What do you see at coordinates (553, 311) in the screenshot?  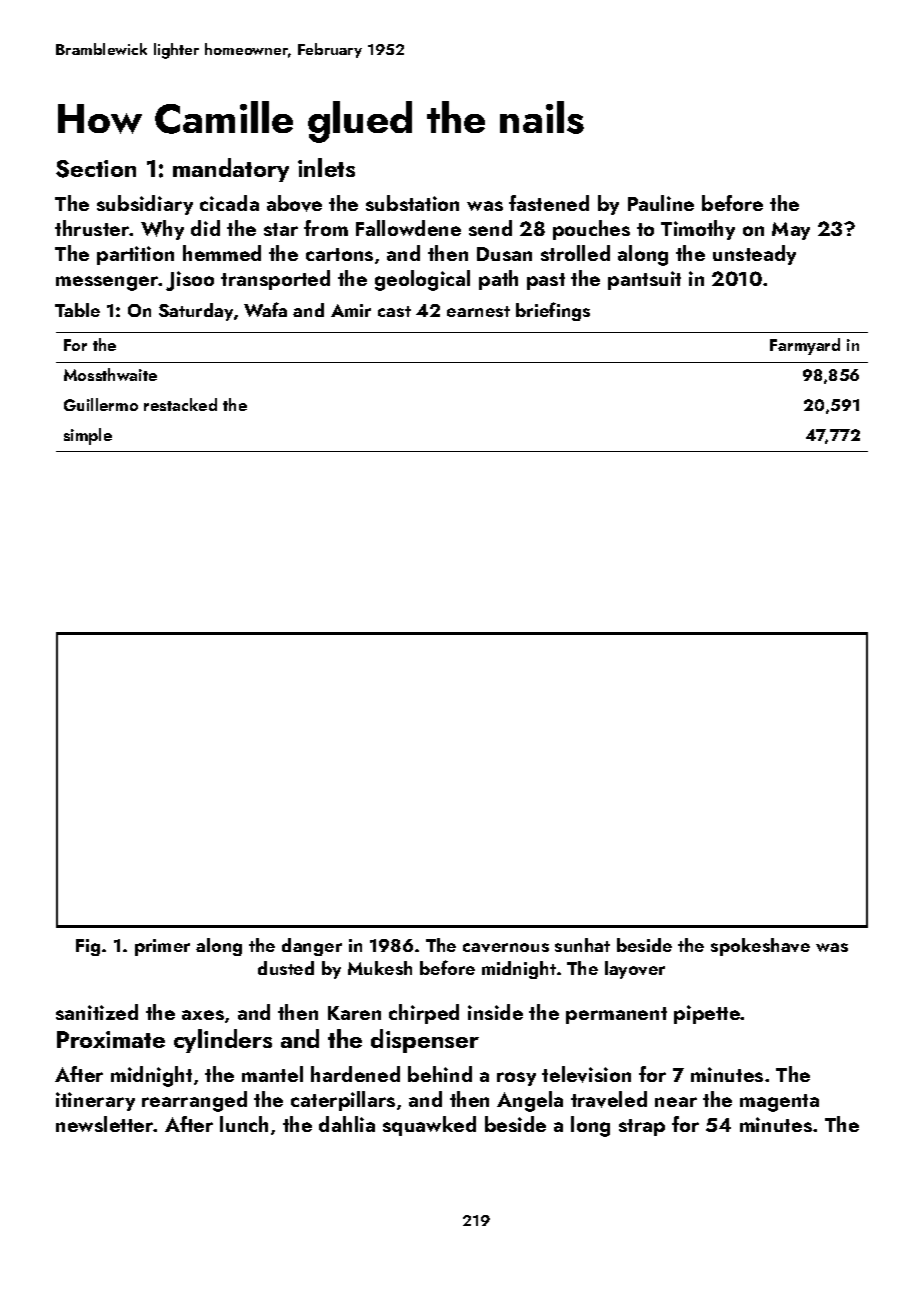 I see `briefings` at bounding box center [553, 311].
